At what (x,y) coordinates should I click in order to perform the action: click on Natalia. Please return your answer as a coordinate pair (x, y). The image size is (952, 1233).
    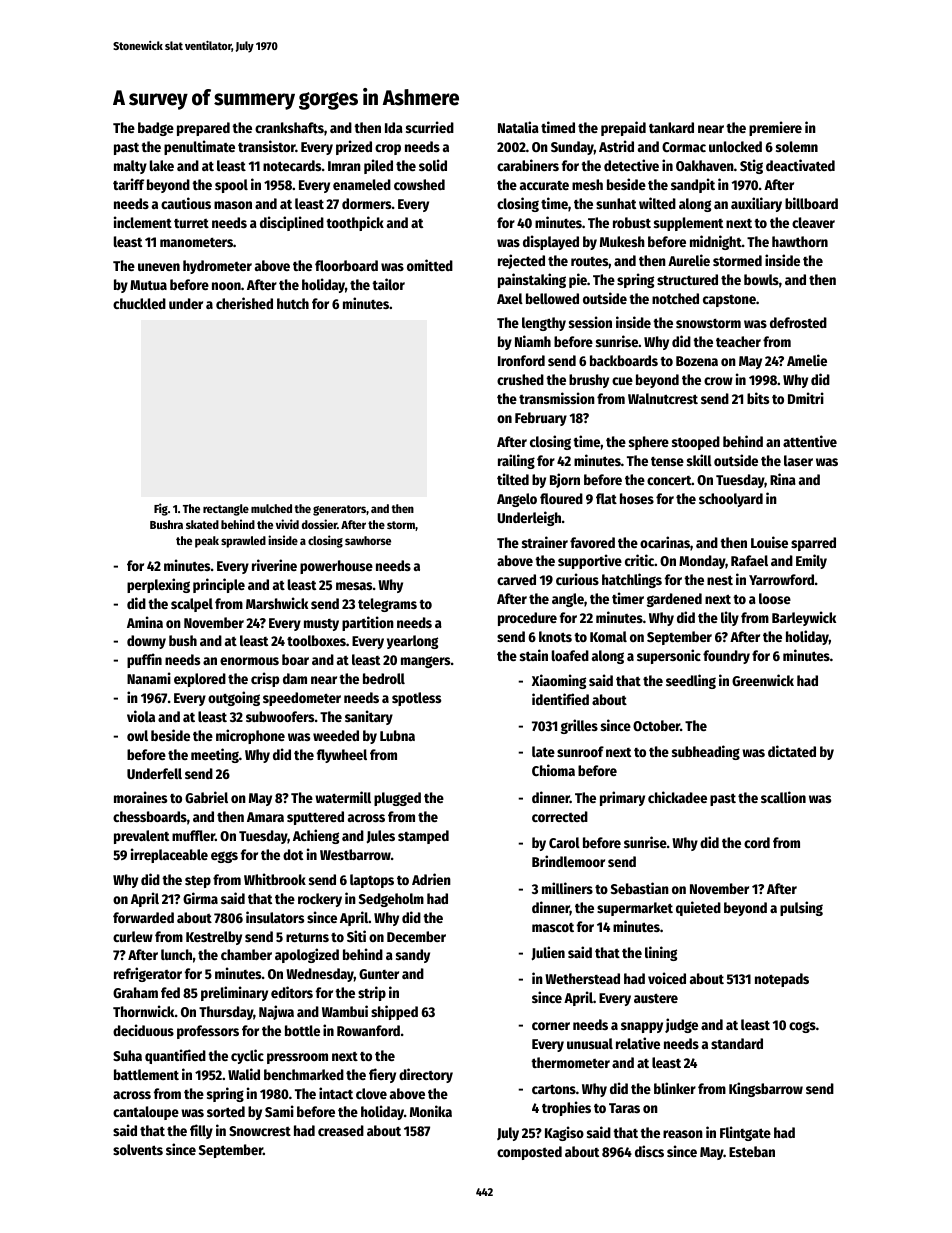
    Looking at the image, I should click on (518, 127).
